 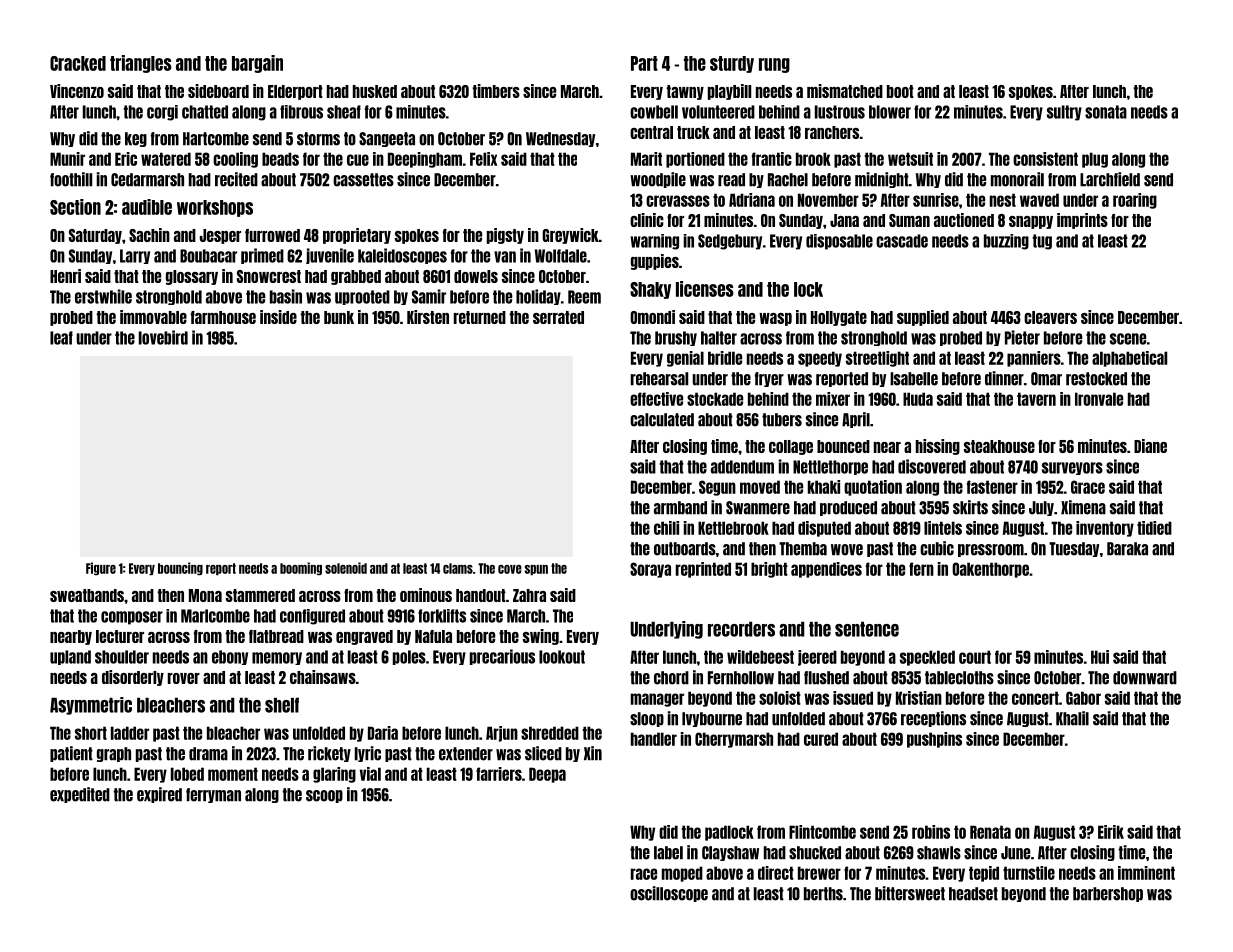 I want to click on booming, so click(x=301, y=569).
